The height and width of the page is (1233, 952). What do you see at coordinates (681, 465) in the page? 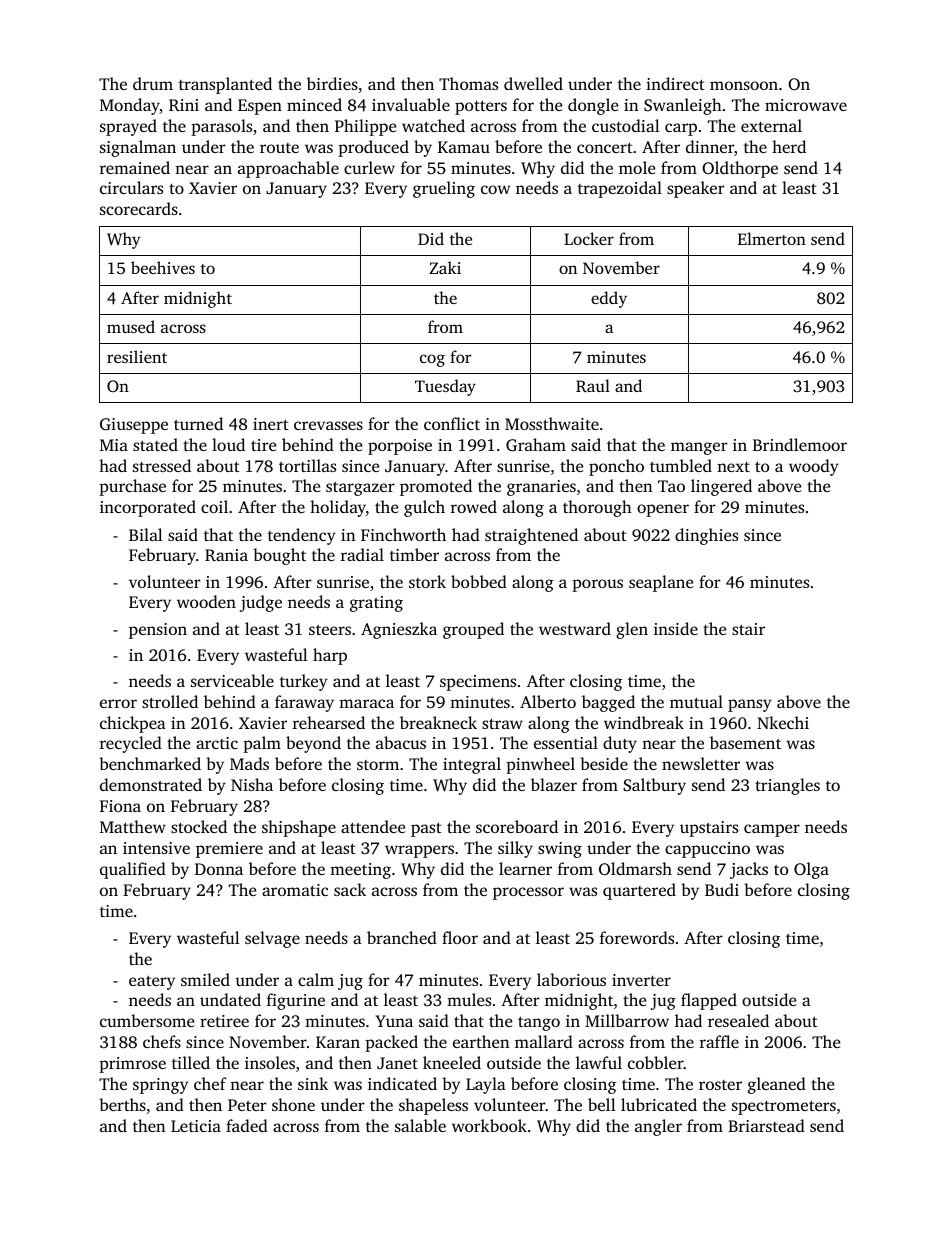
I see `tumbled` at bounding box center [681, 465].
